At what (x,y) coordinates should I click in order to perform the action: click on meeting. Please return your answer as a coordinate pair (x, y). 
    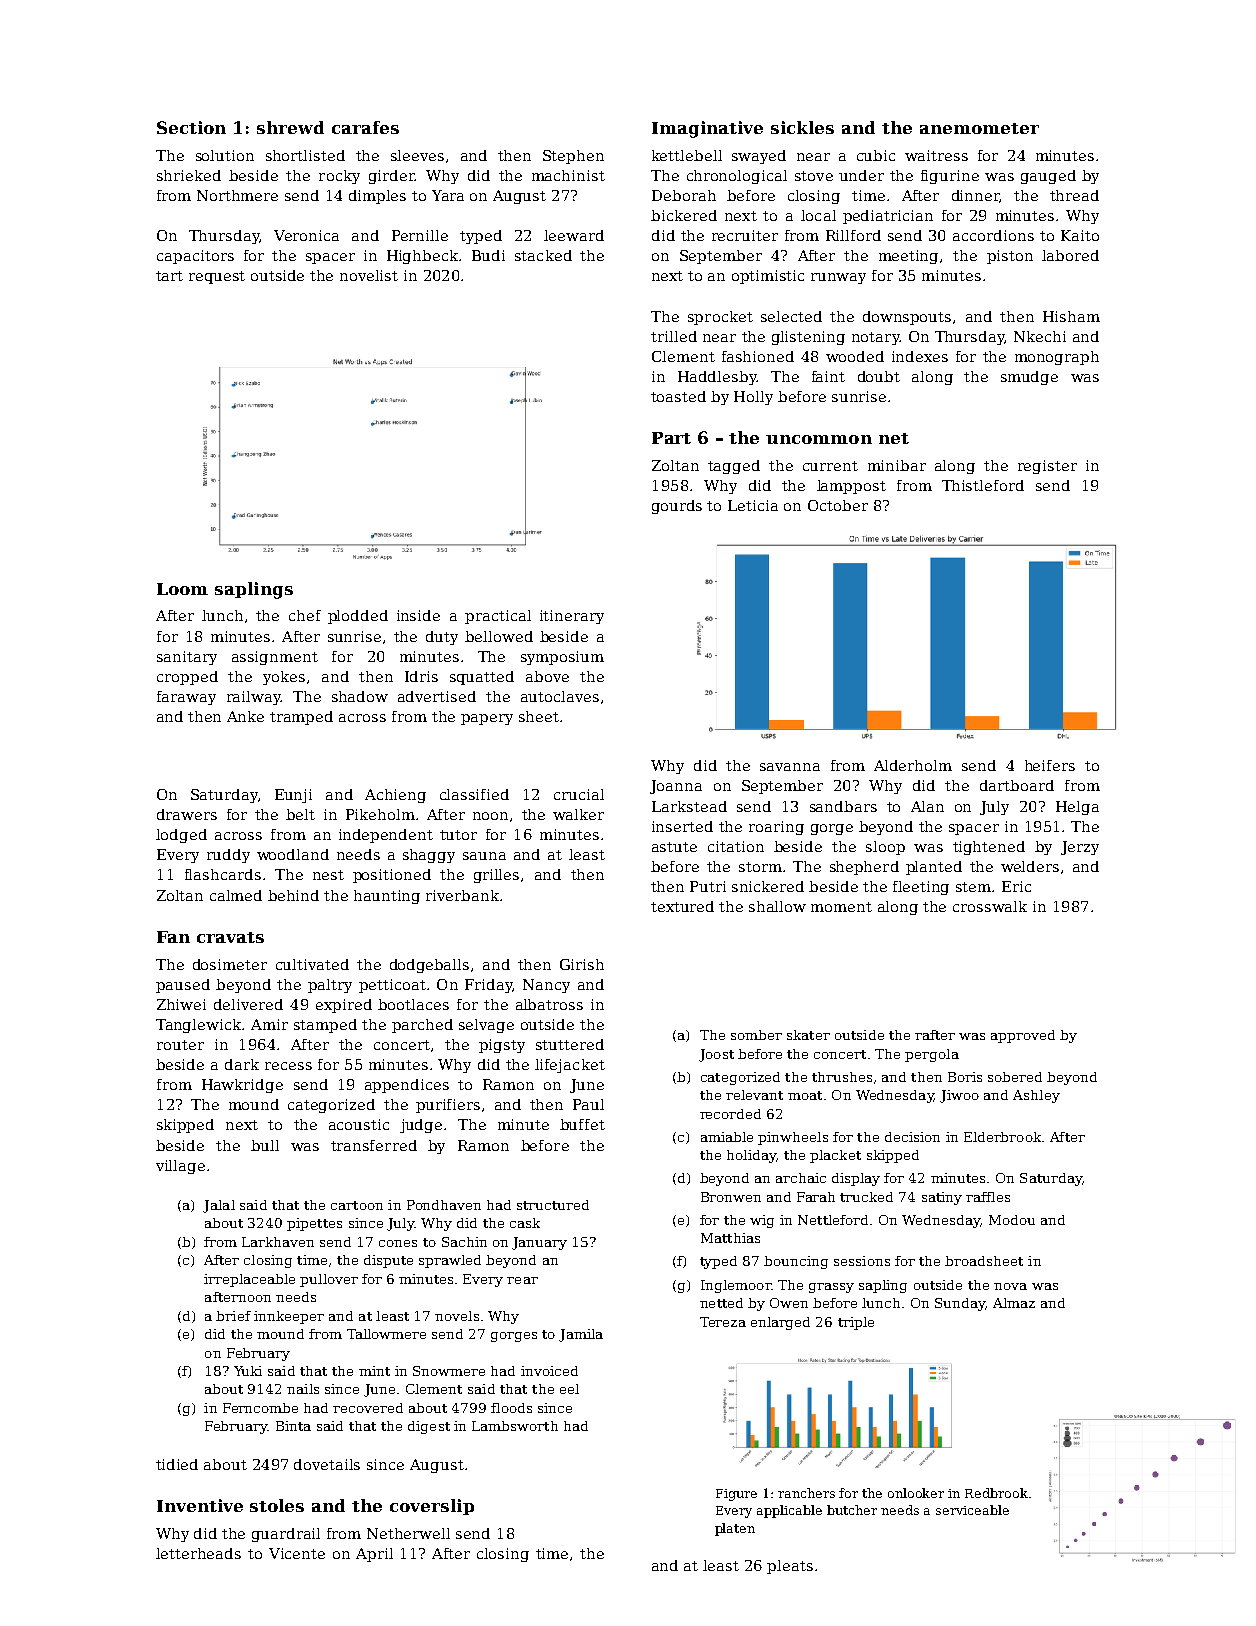
    Looking at the image, I should click on (908, 257).
